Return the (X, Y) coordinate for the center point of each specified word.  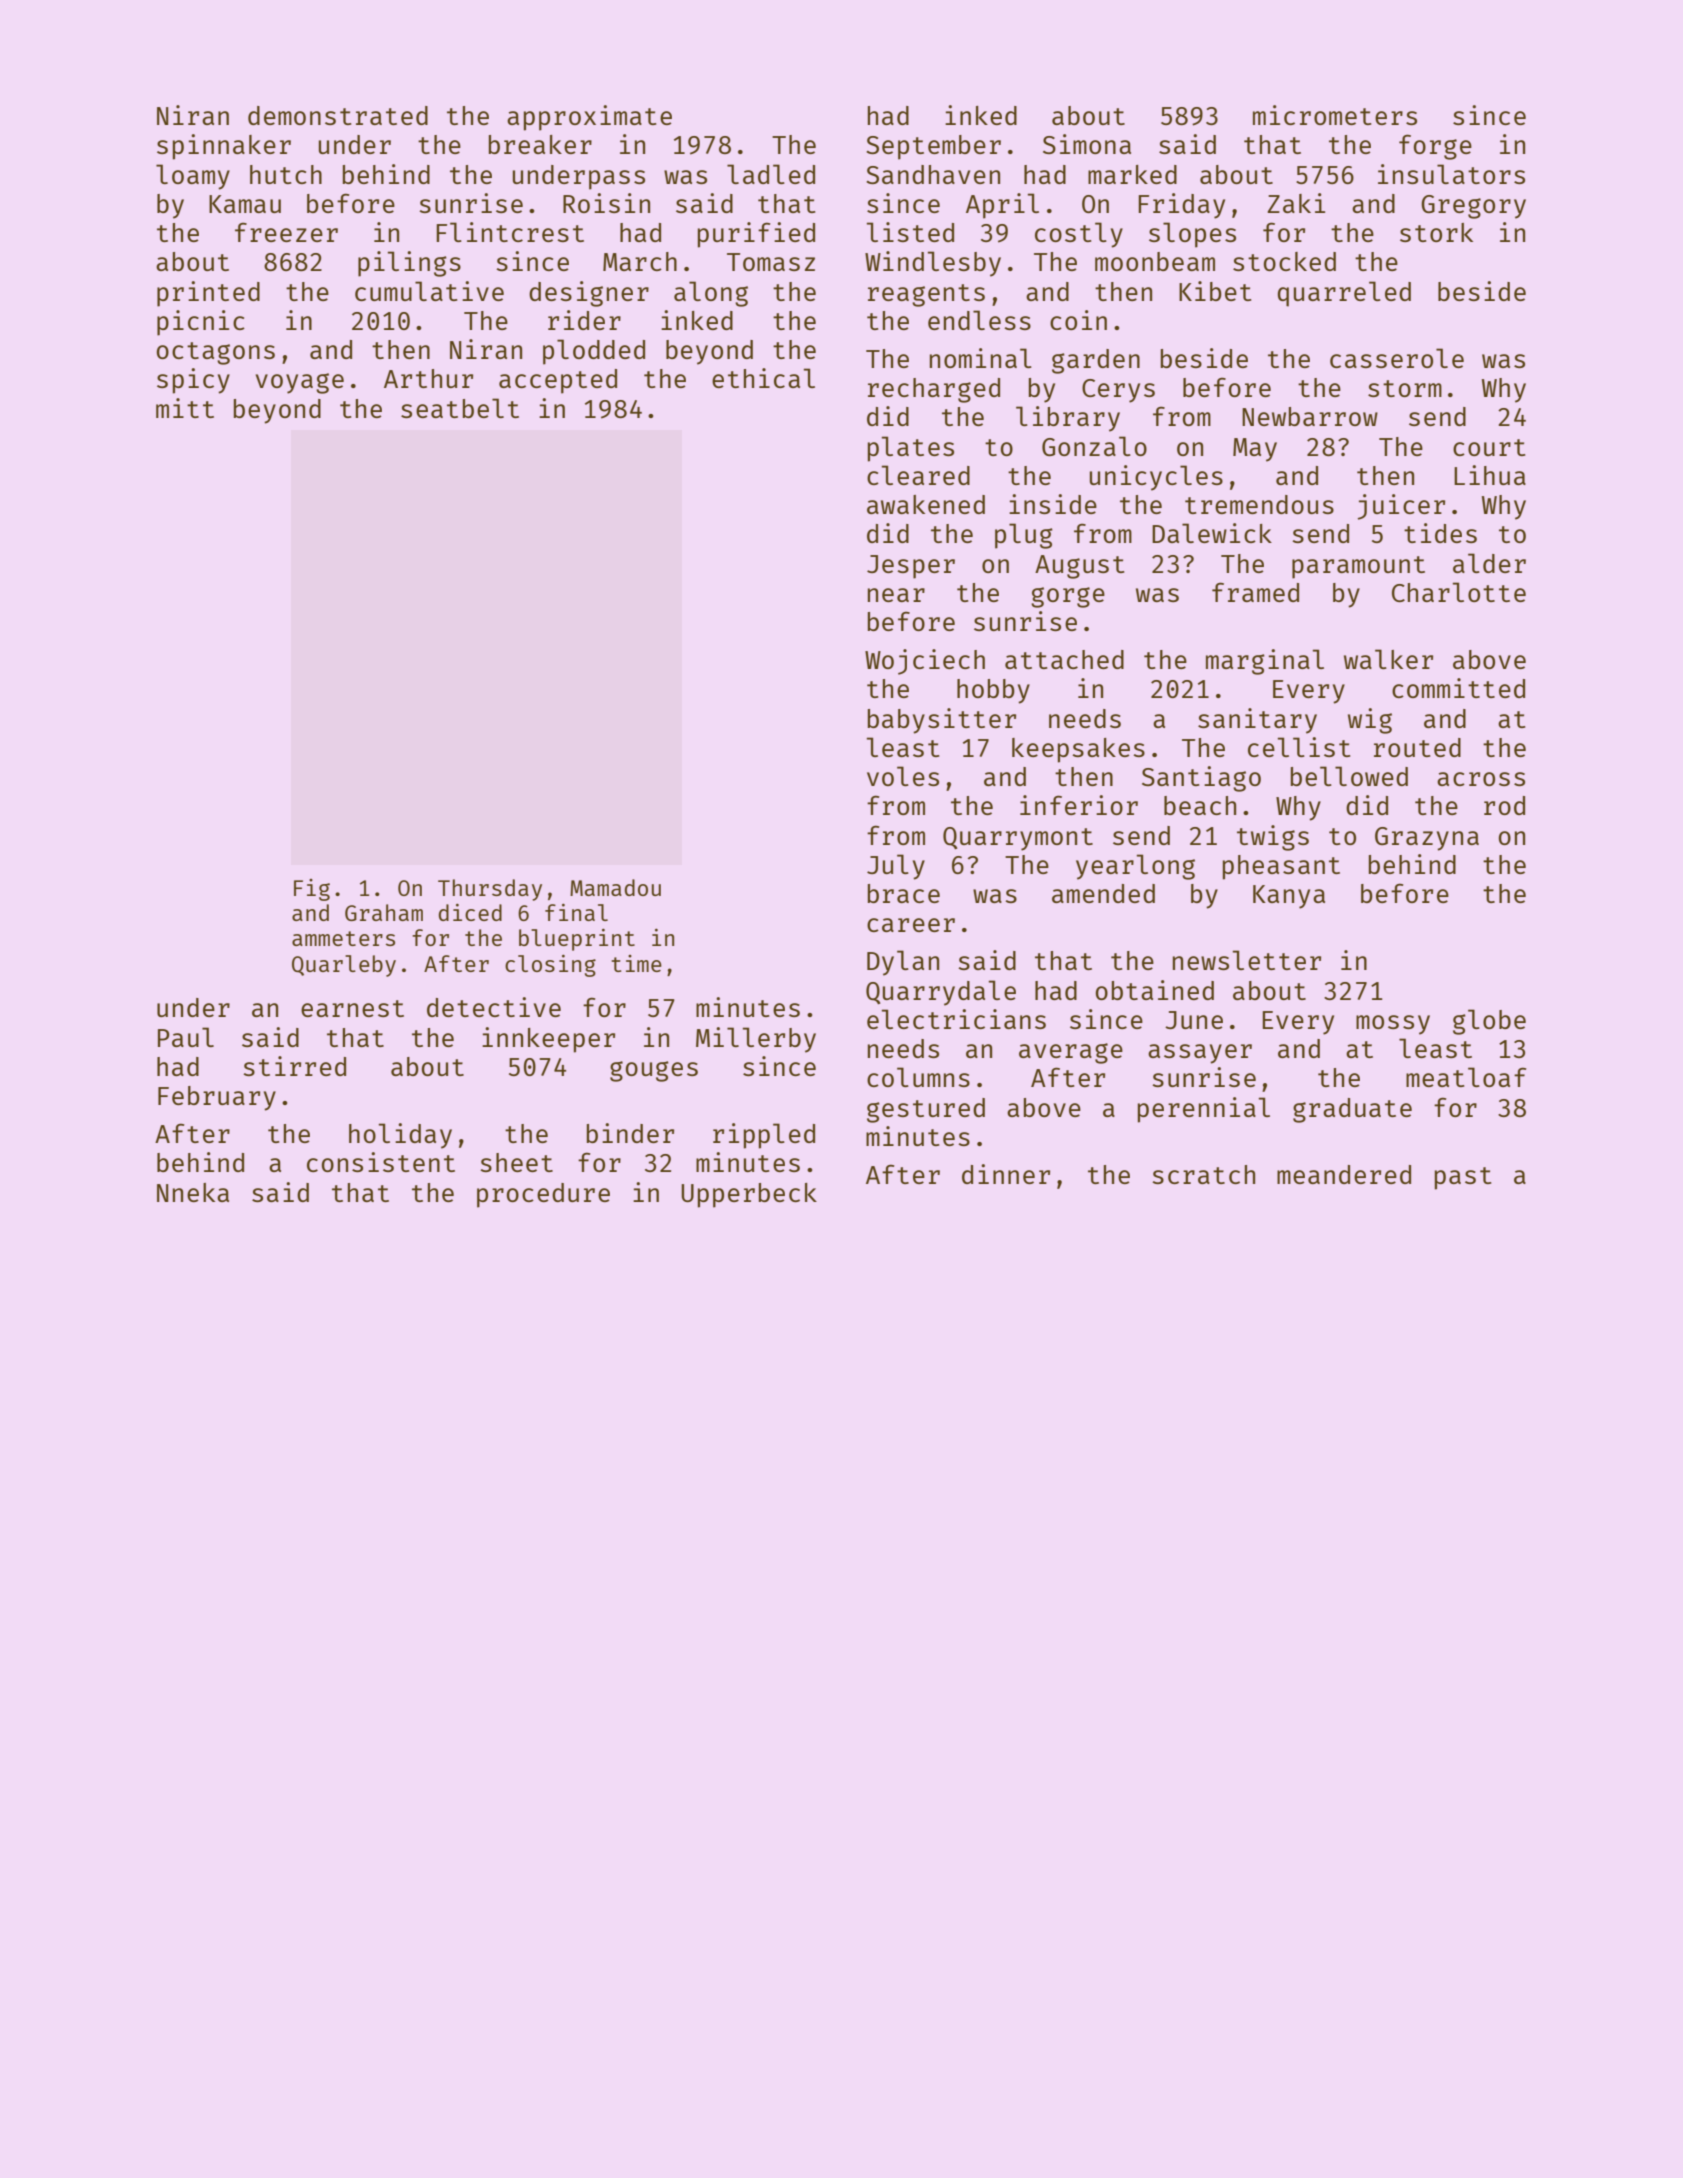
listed (910, 232)
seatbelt (460, 408)
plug (1024, 536)
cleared (918, 475)
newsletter (1247, 960)
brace (904, 893)
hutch (286, 174)
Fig (312, 890)
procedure (543, 1195)
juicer (1401, 507)
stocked (1284, 261)
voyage (300, 383)
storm (1405, 388)
